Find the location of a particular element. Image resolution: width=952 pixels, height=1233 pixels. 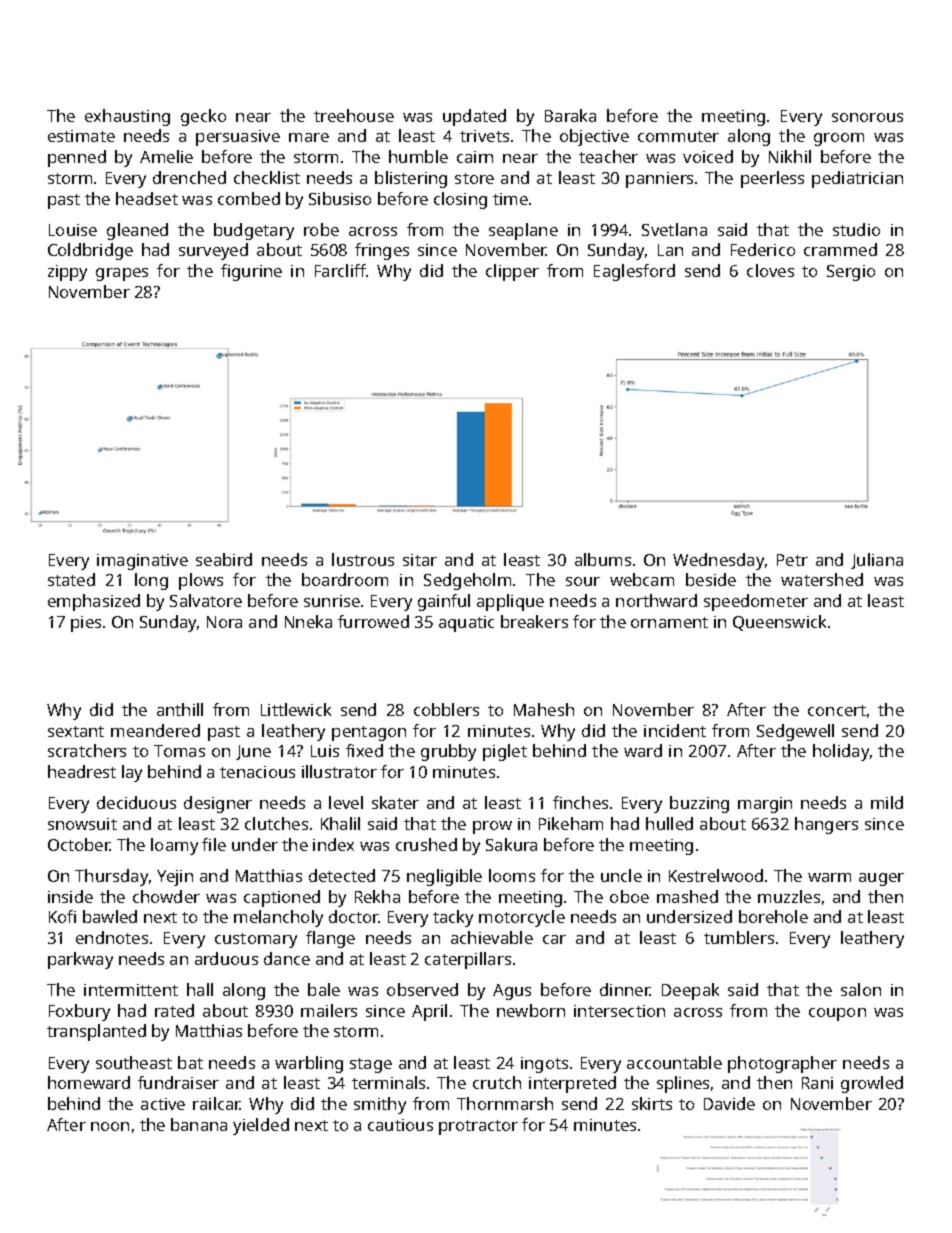

salon is located at coordinates (861, 989).
